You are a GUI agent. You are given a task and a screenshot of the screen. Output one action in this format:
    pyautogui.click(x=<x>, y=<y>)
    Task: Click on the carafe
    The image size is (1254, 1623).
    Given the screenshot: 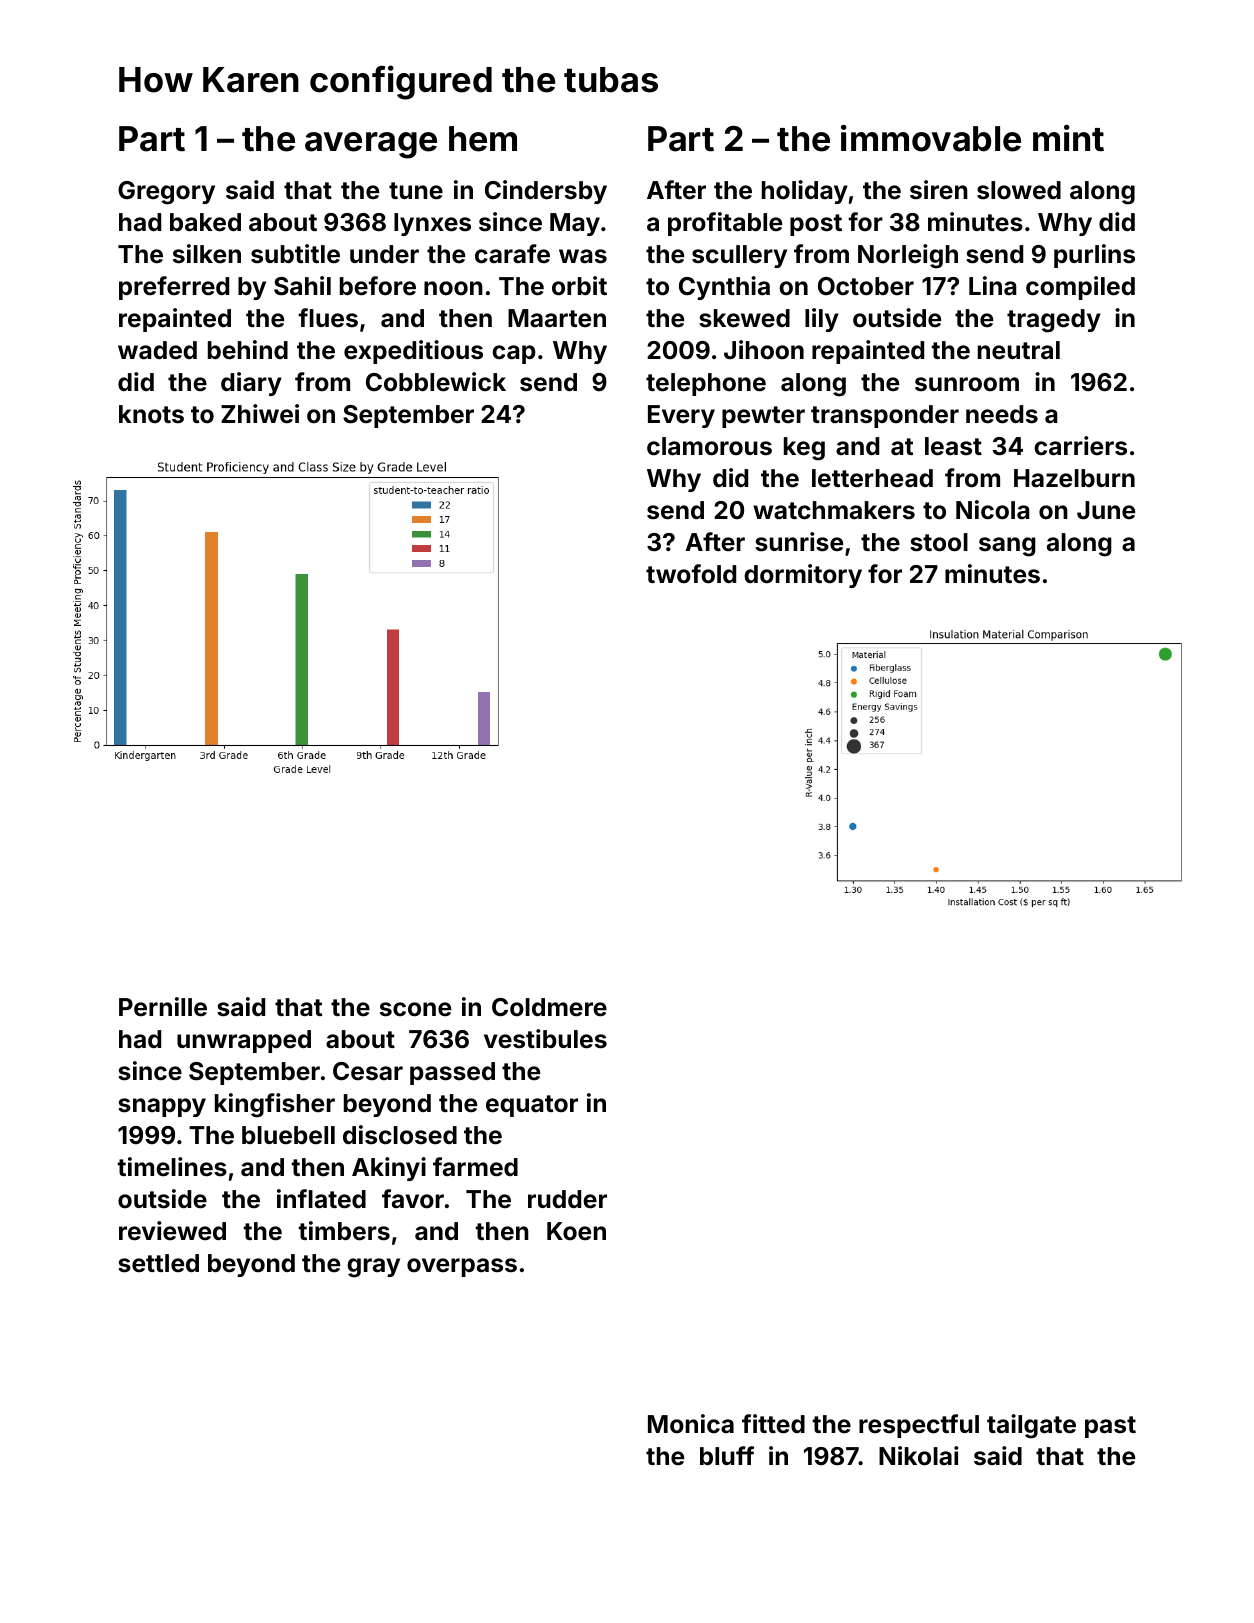 What is the action you would take?
    pyautogui.click(x=512, y=254)
